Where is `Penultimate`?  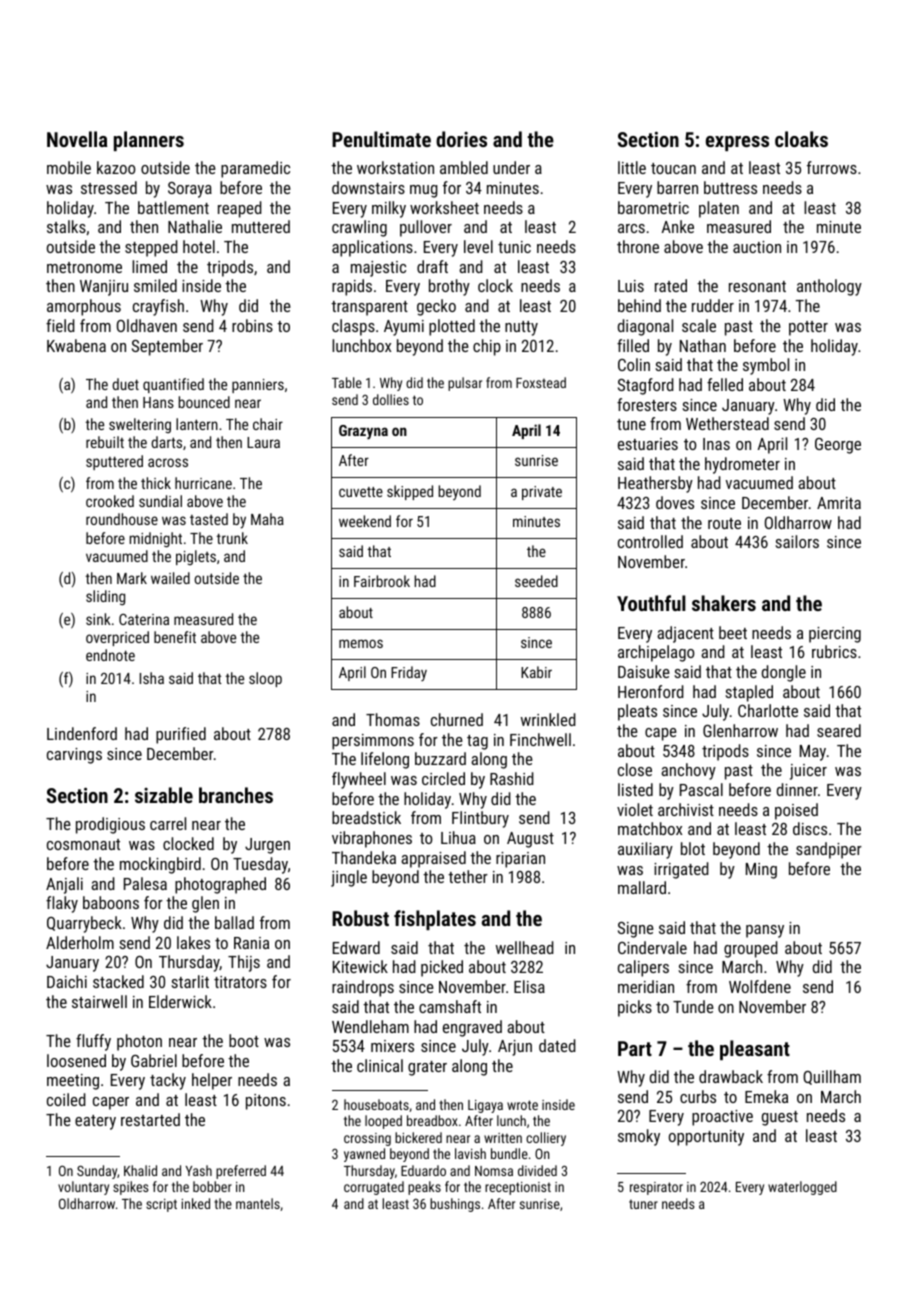 Penultimate is located at coordinates (381, 139).
